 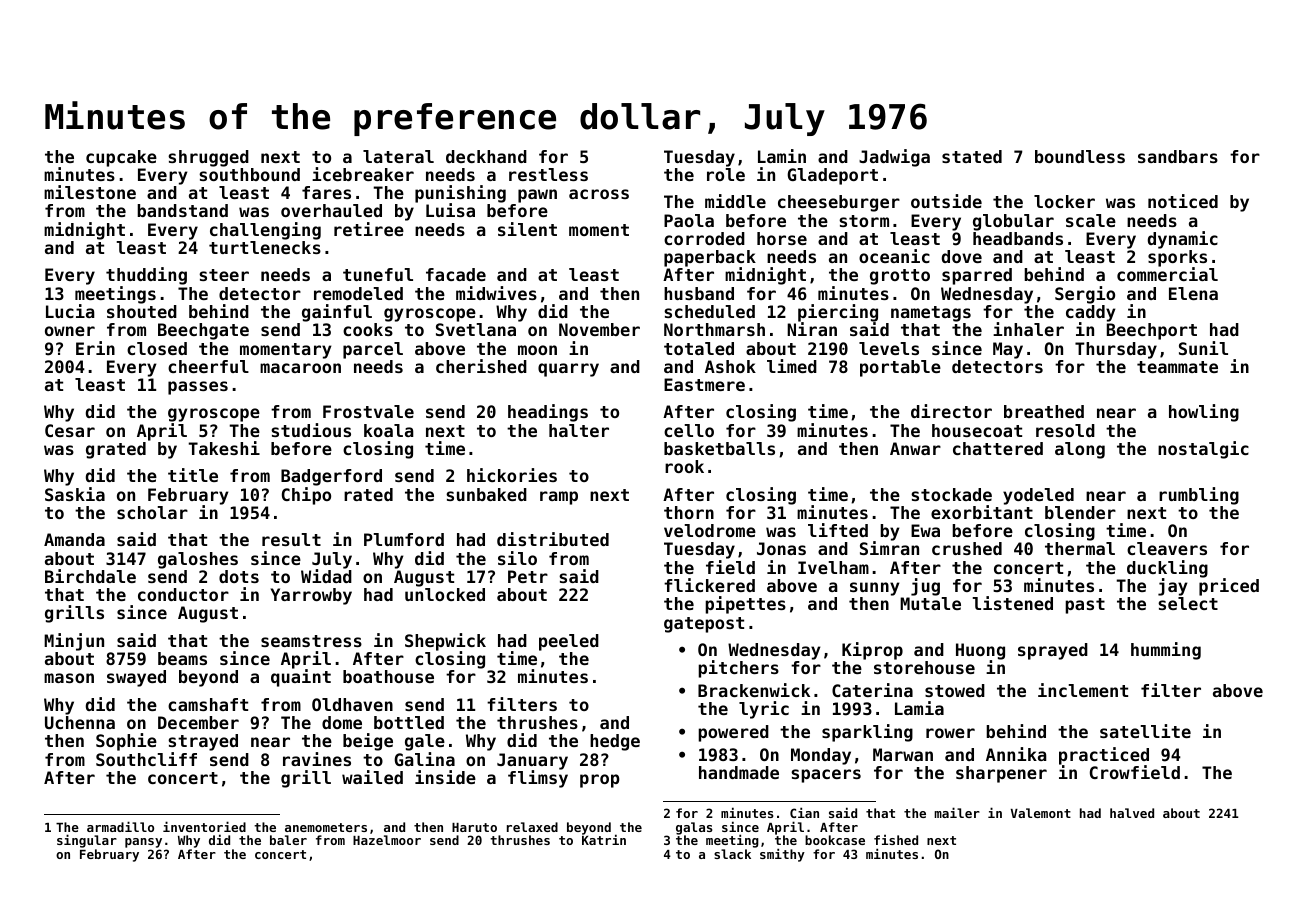 I want to click on Southcliff, so click(x=146, y=759).
